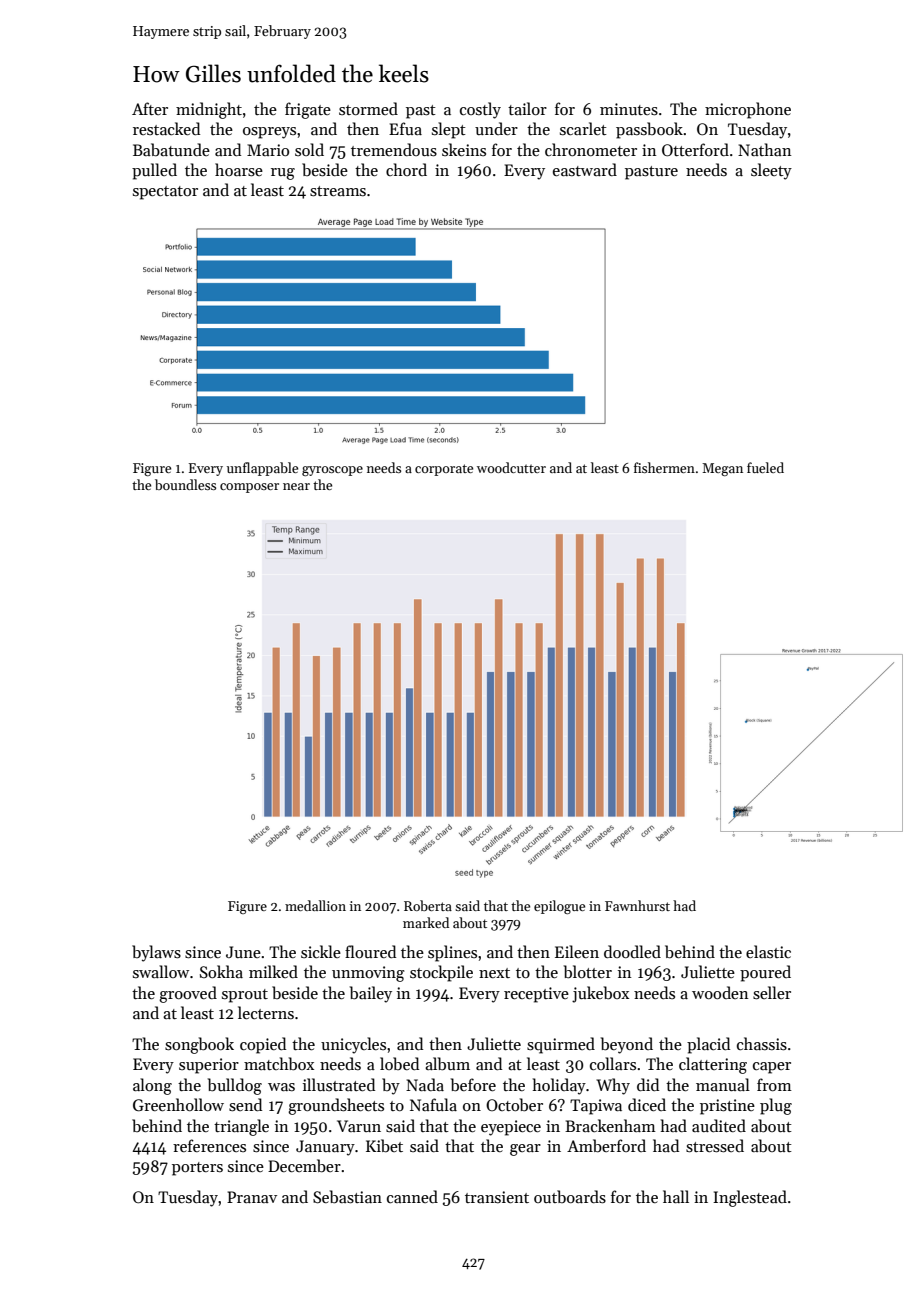  What do you see at coordinates (722, 469) in the screenshot?
I see `Megan` at bounding box center [722, 469].
